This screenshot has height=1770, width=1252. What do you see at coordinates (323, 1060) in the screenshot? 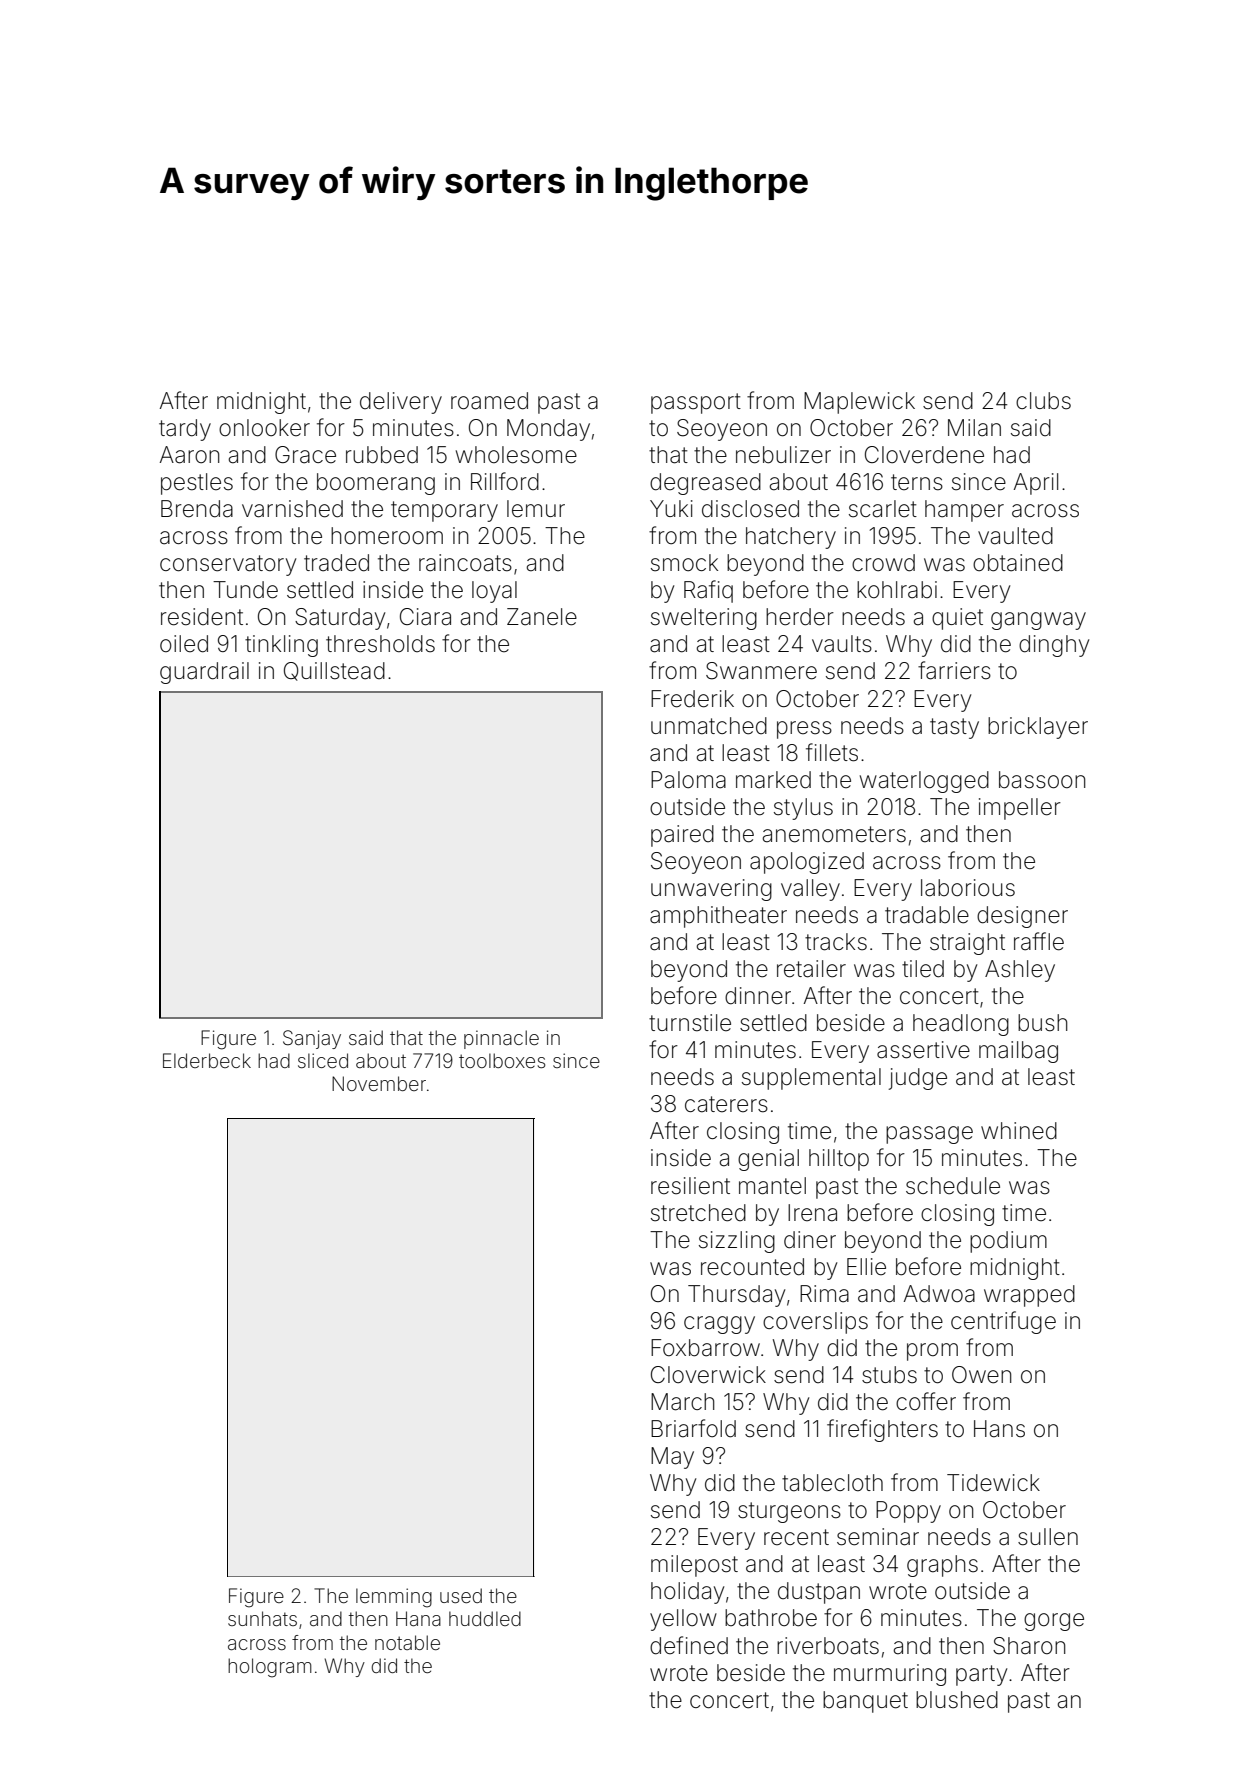
I see `sliced` at bounding box center [323, 1060].
